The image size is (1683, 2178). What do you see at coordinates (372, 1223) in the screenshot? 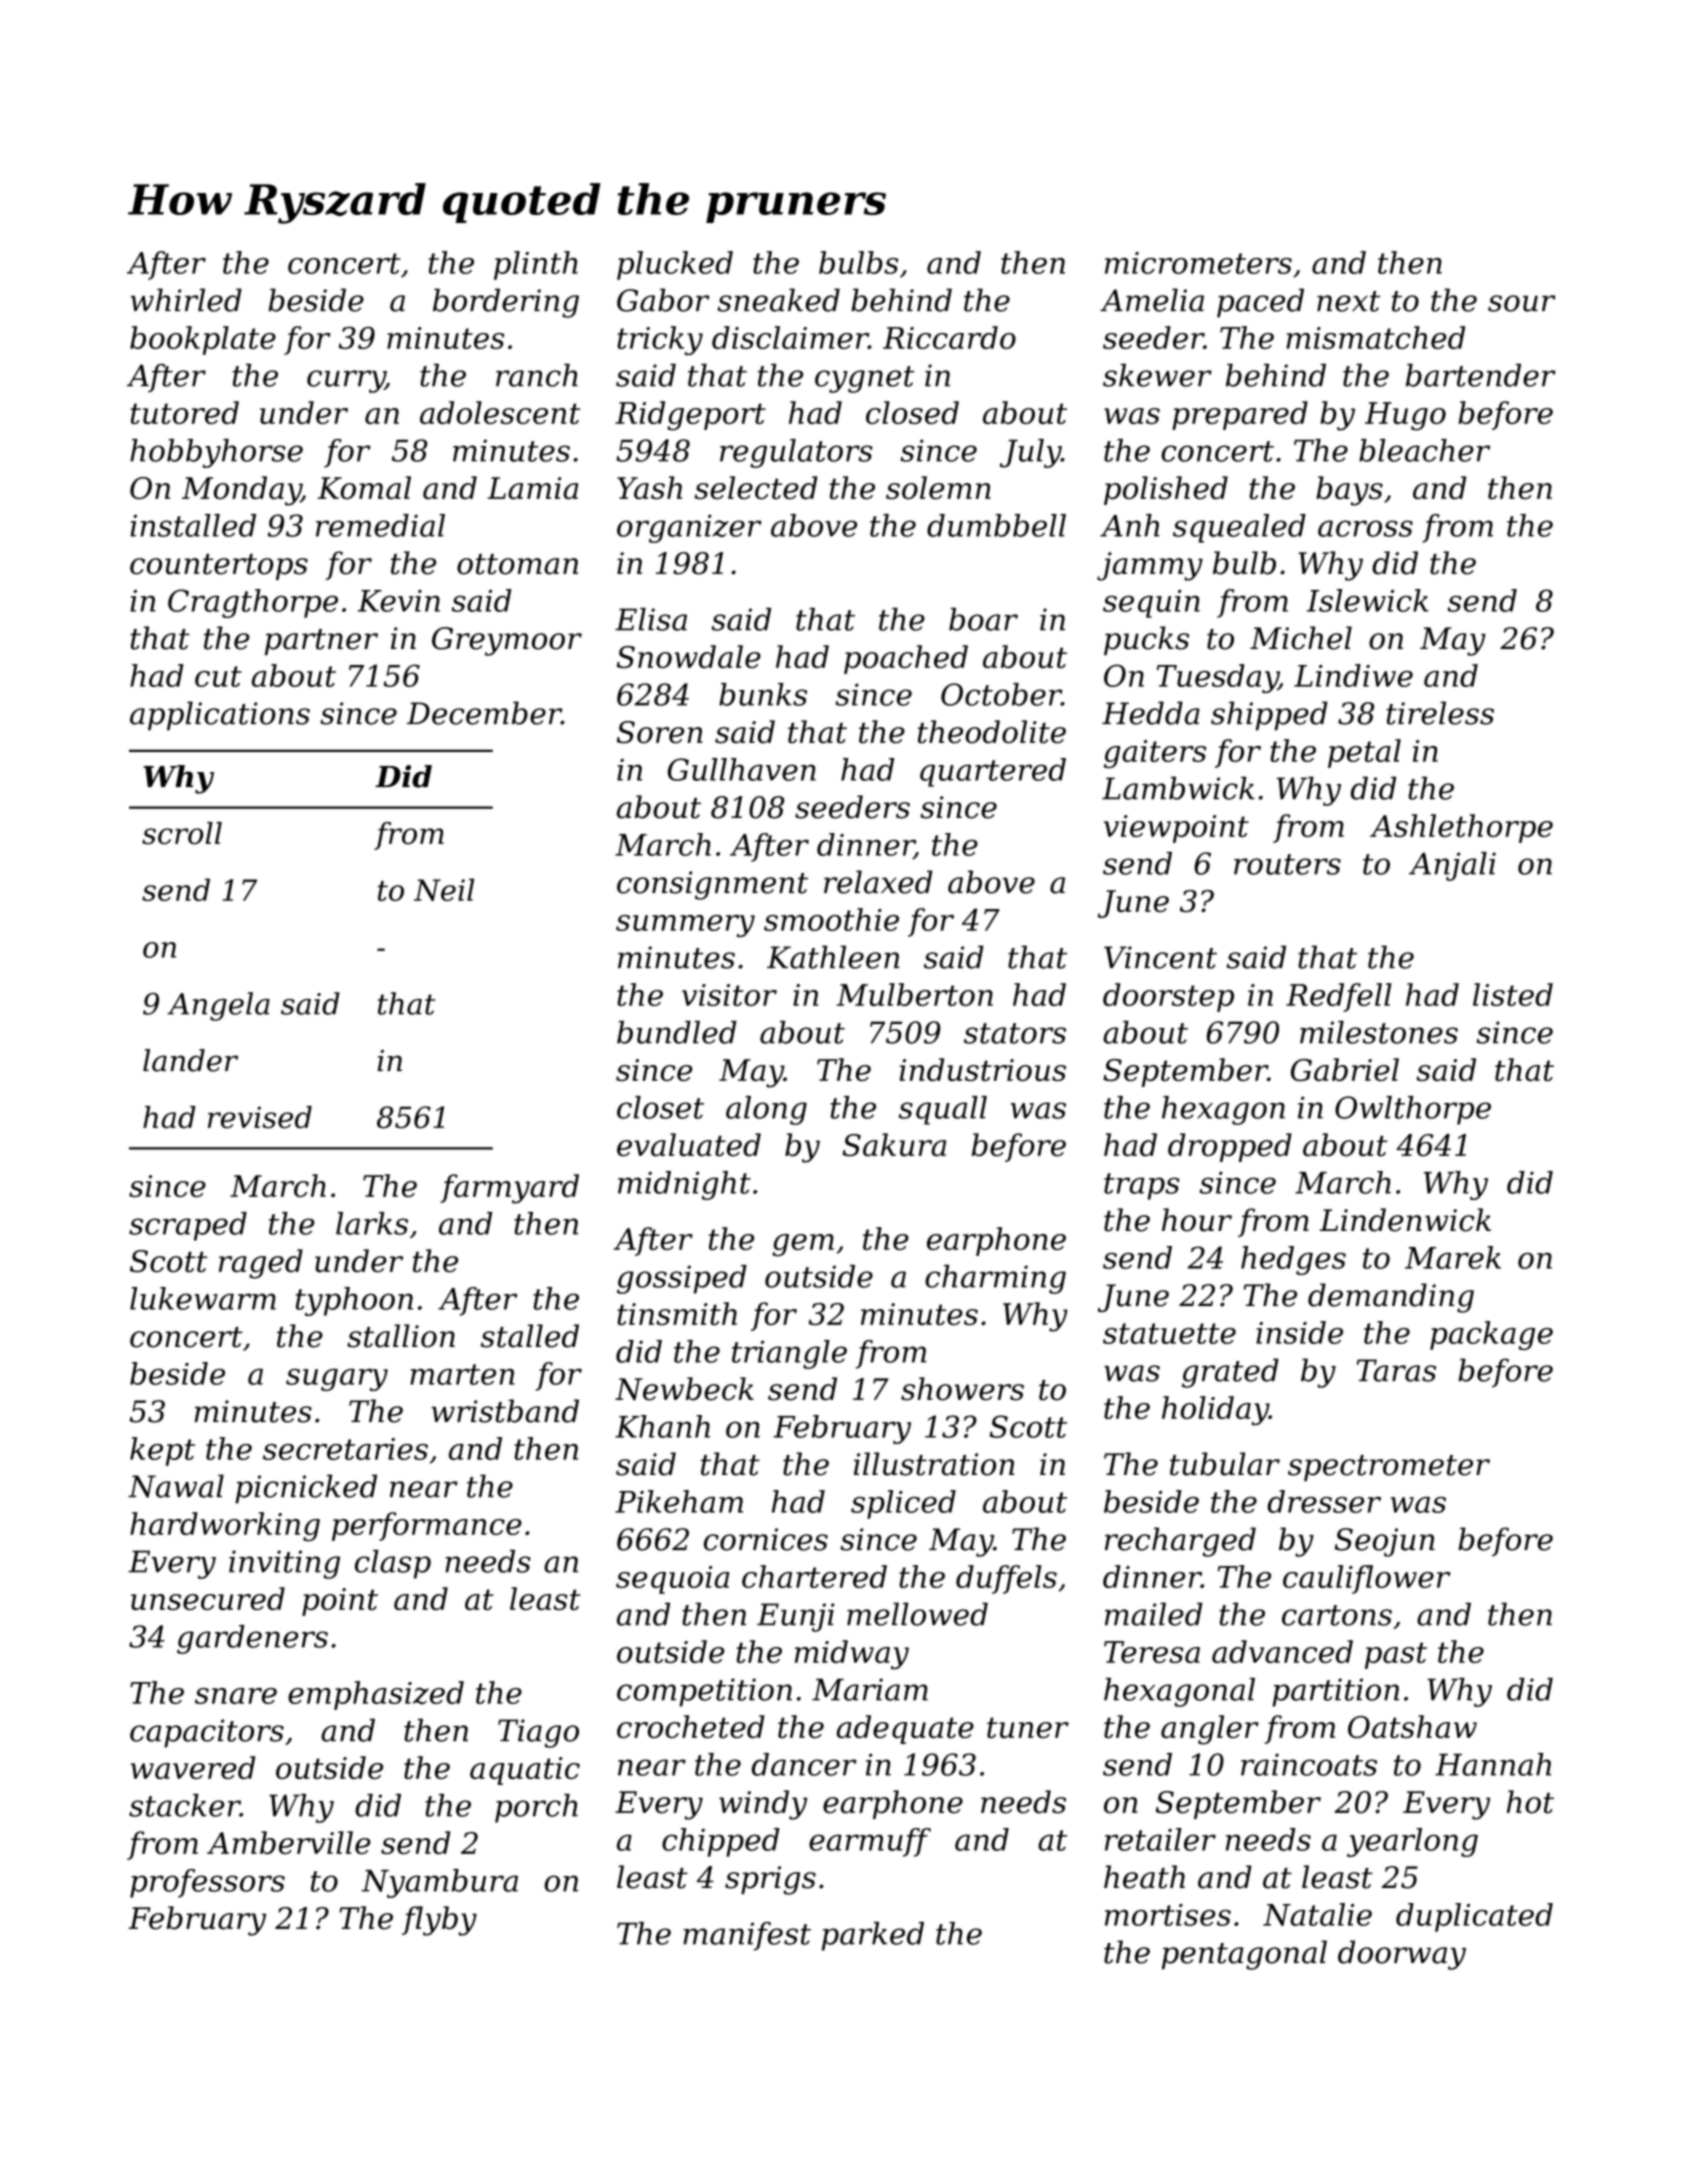
I see `larks` at bounding box center [372, 1223].
